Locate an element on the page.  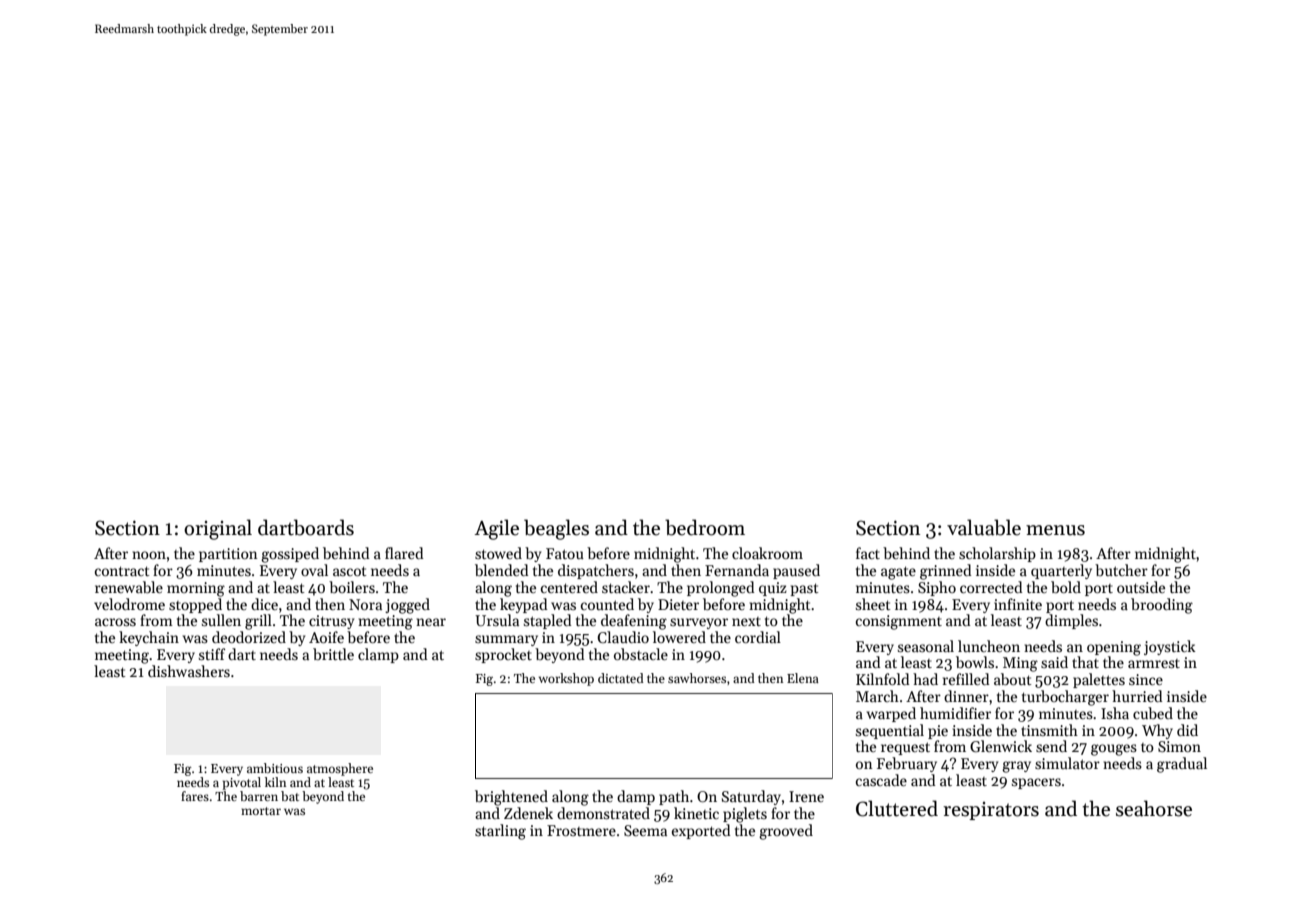
past is located at coordinates (804, 589).
